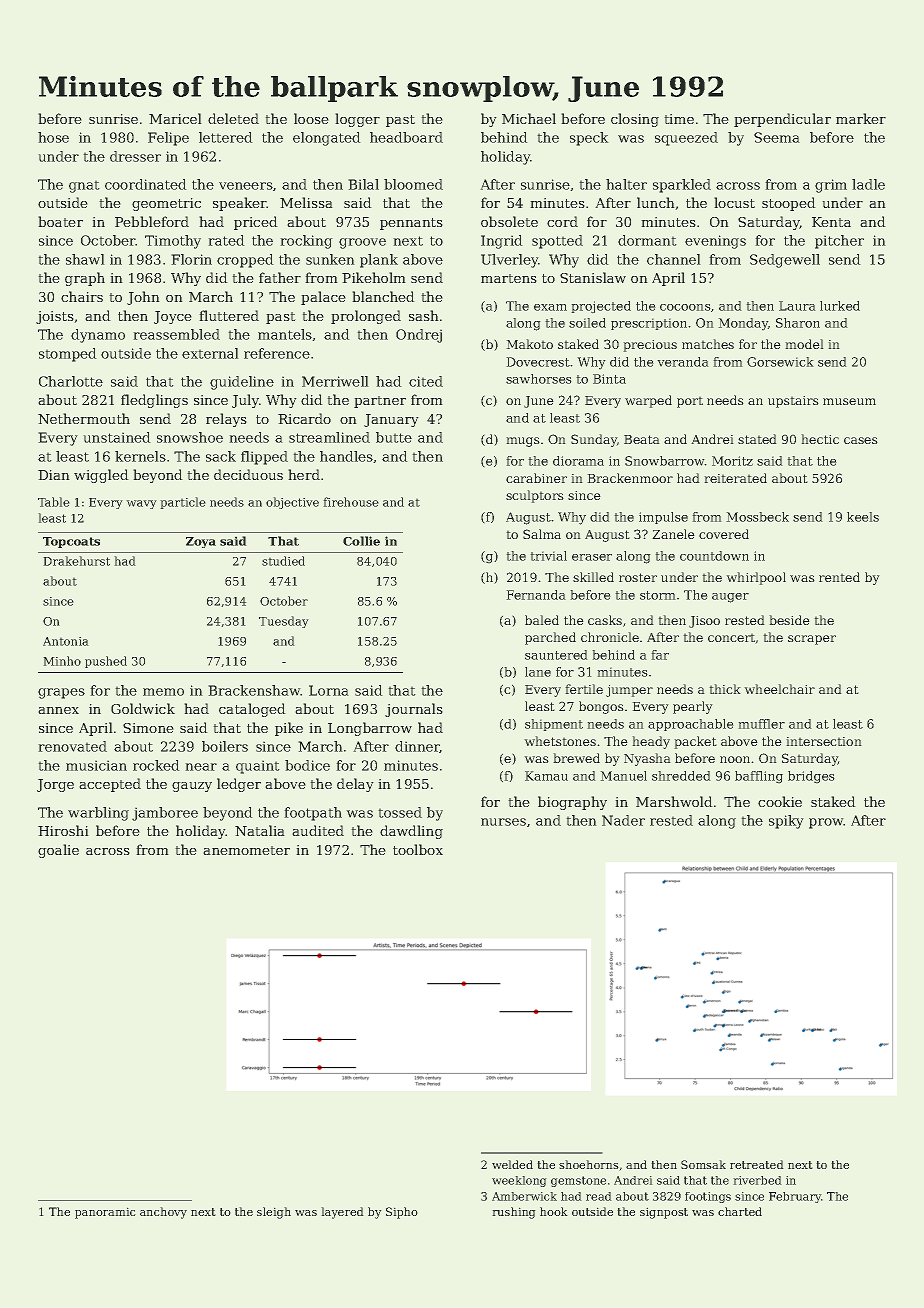  I want to click on Zoya, so click(201, 542).
